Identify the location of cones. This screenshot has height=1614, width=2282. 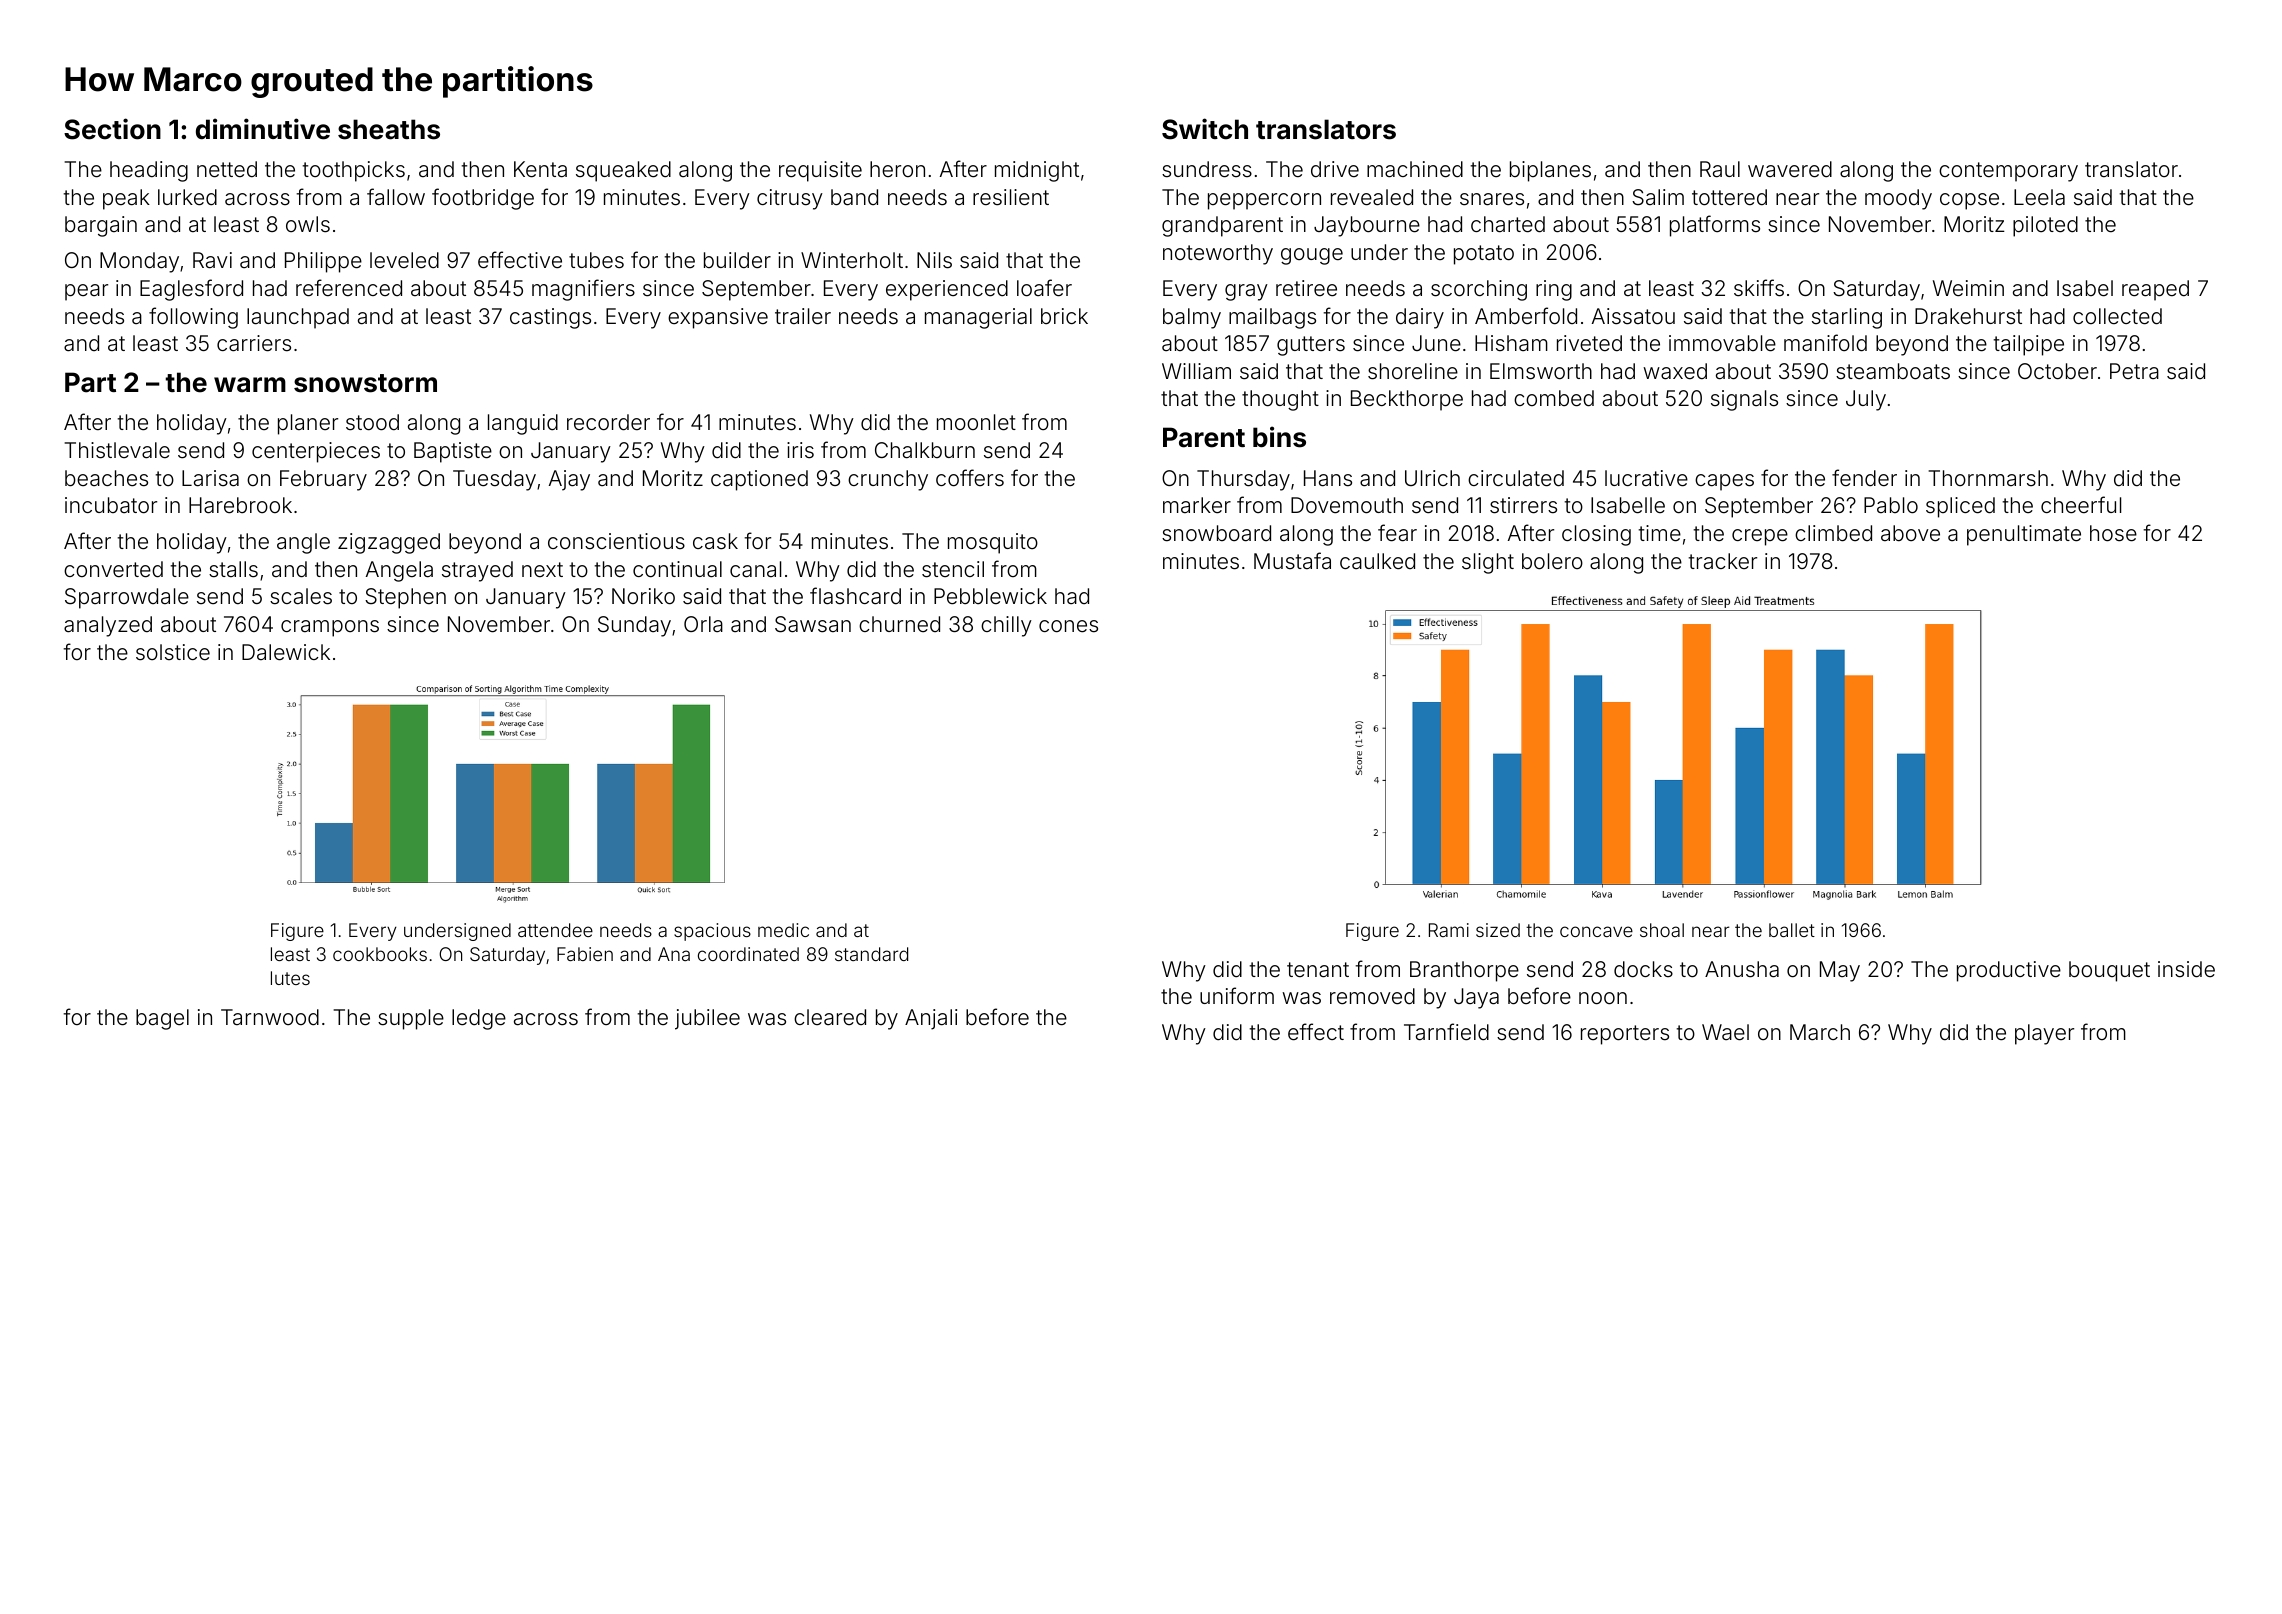
(1068, 626).
